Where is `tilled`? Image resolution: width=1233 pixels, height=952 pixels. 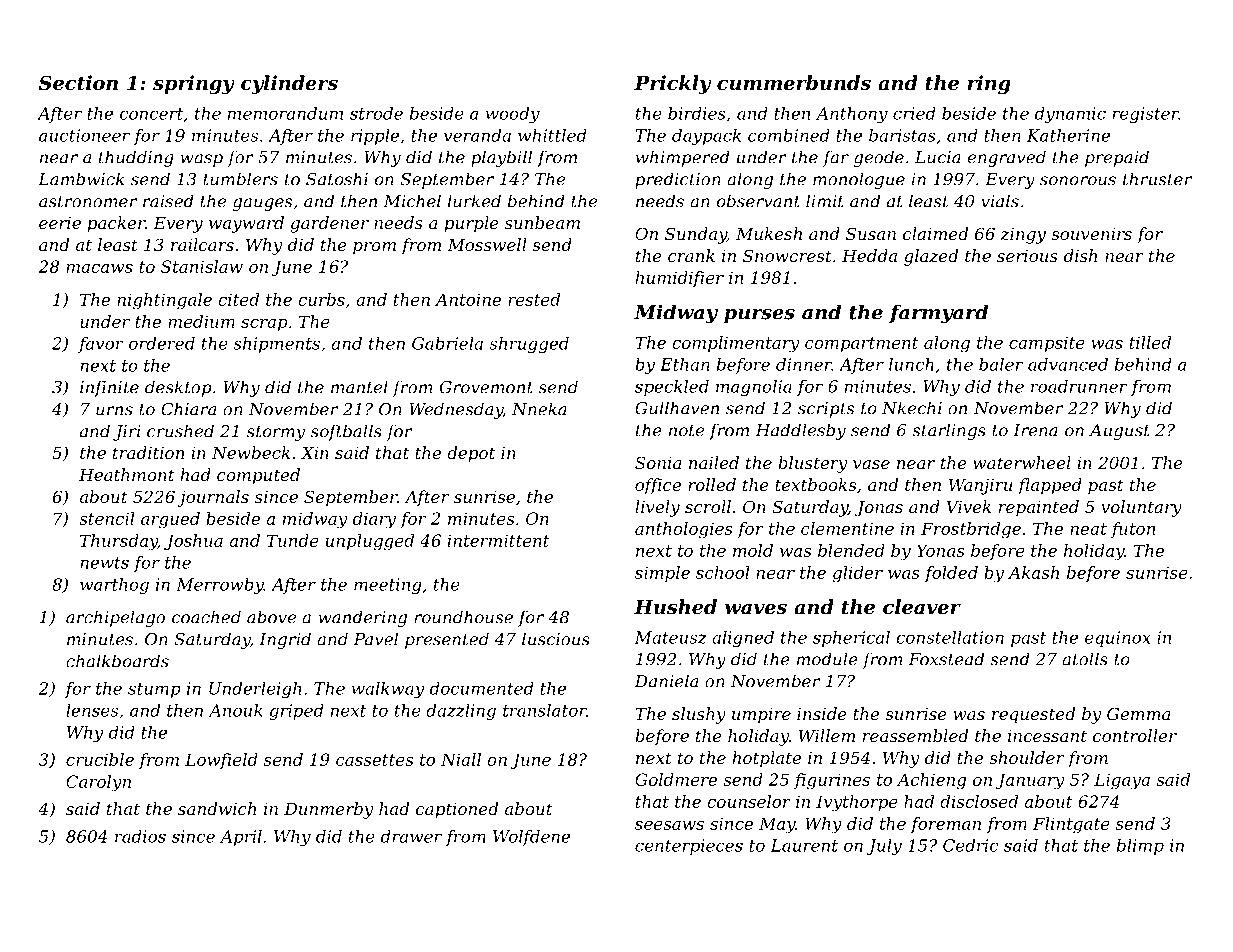 tilled is located at coordinates (1150, 342).
